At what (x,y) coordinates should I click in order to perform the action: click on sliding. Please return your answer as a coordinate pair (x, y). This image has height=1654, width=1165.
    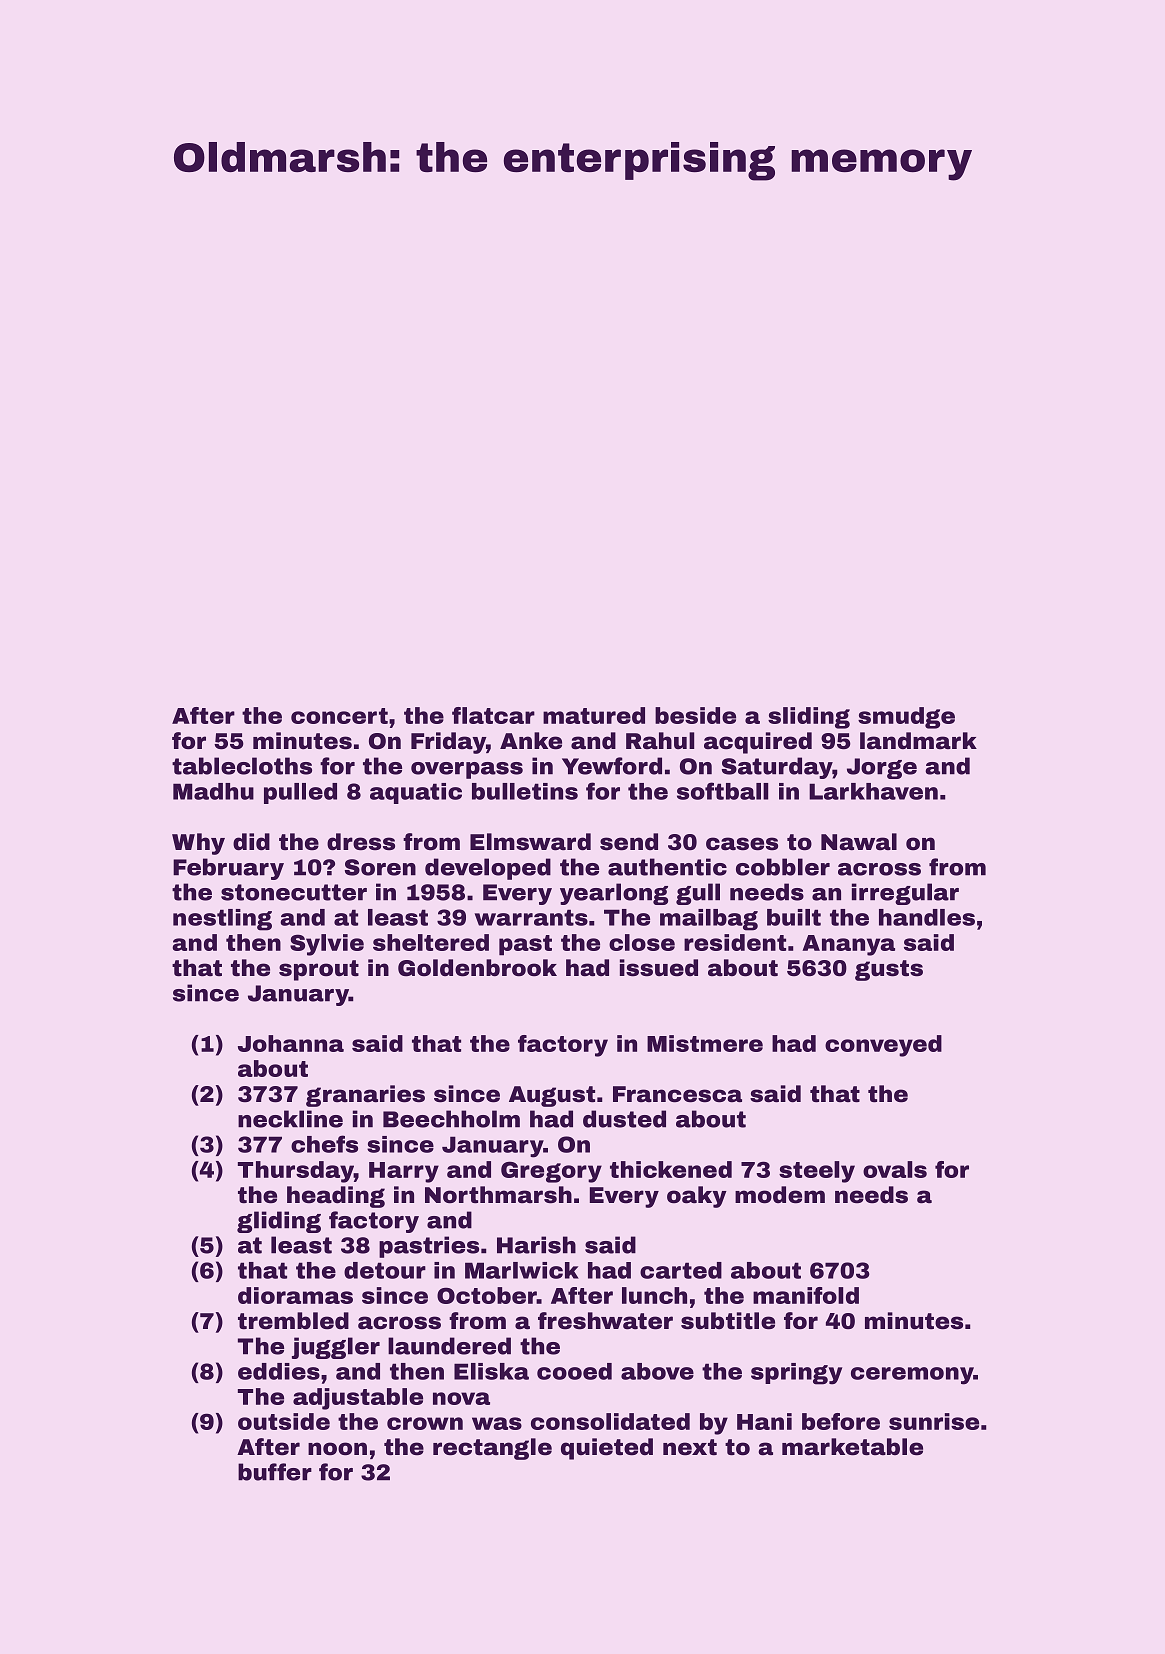
    Looking at the image, I should click on (809, 718).
